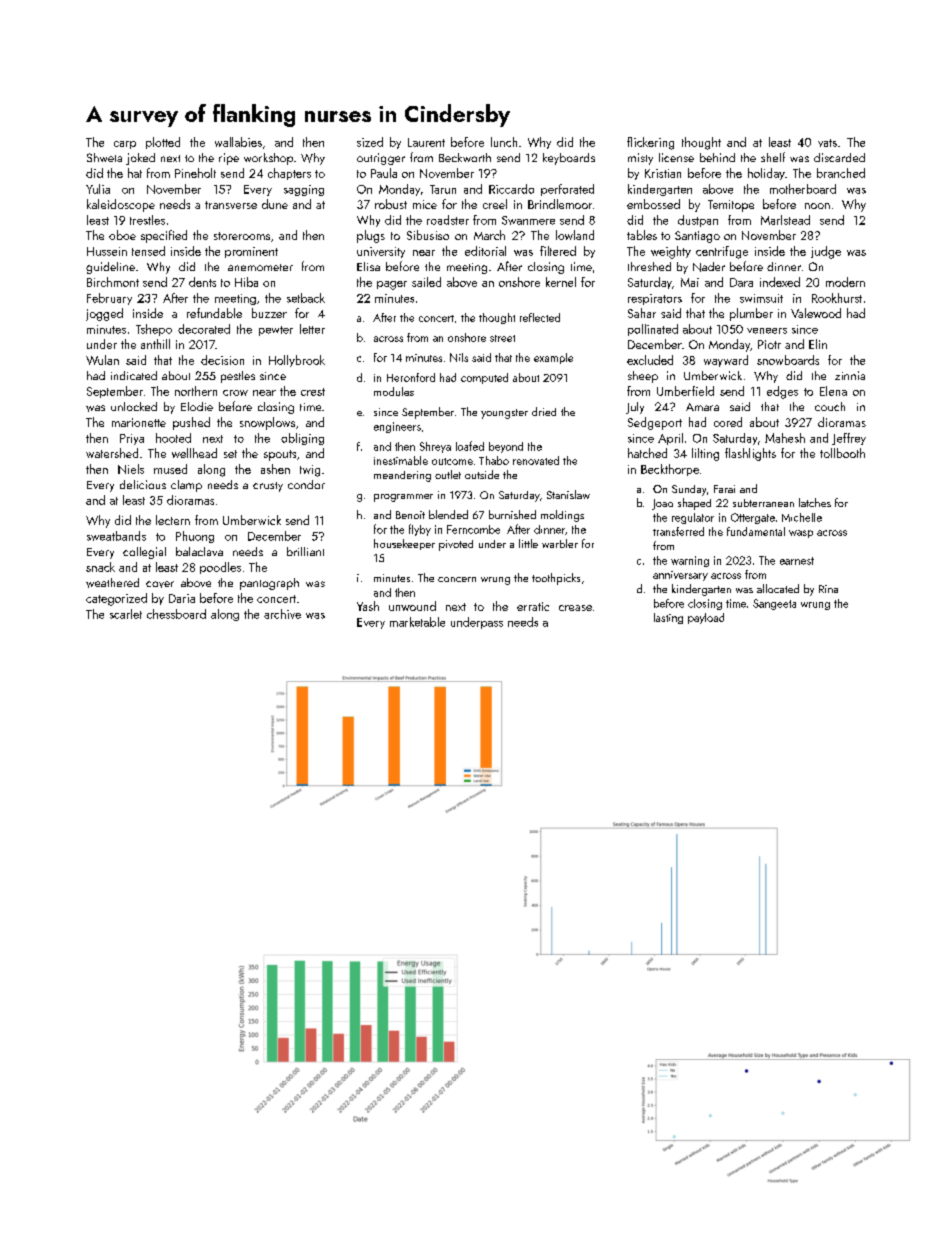  Describe the element at coordinates (176, 614) in the screenshot. I see `chessboard` at that location.
